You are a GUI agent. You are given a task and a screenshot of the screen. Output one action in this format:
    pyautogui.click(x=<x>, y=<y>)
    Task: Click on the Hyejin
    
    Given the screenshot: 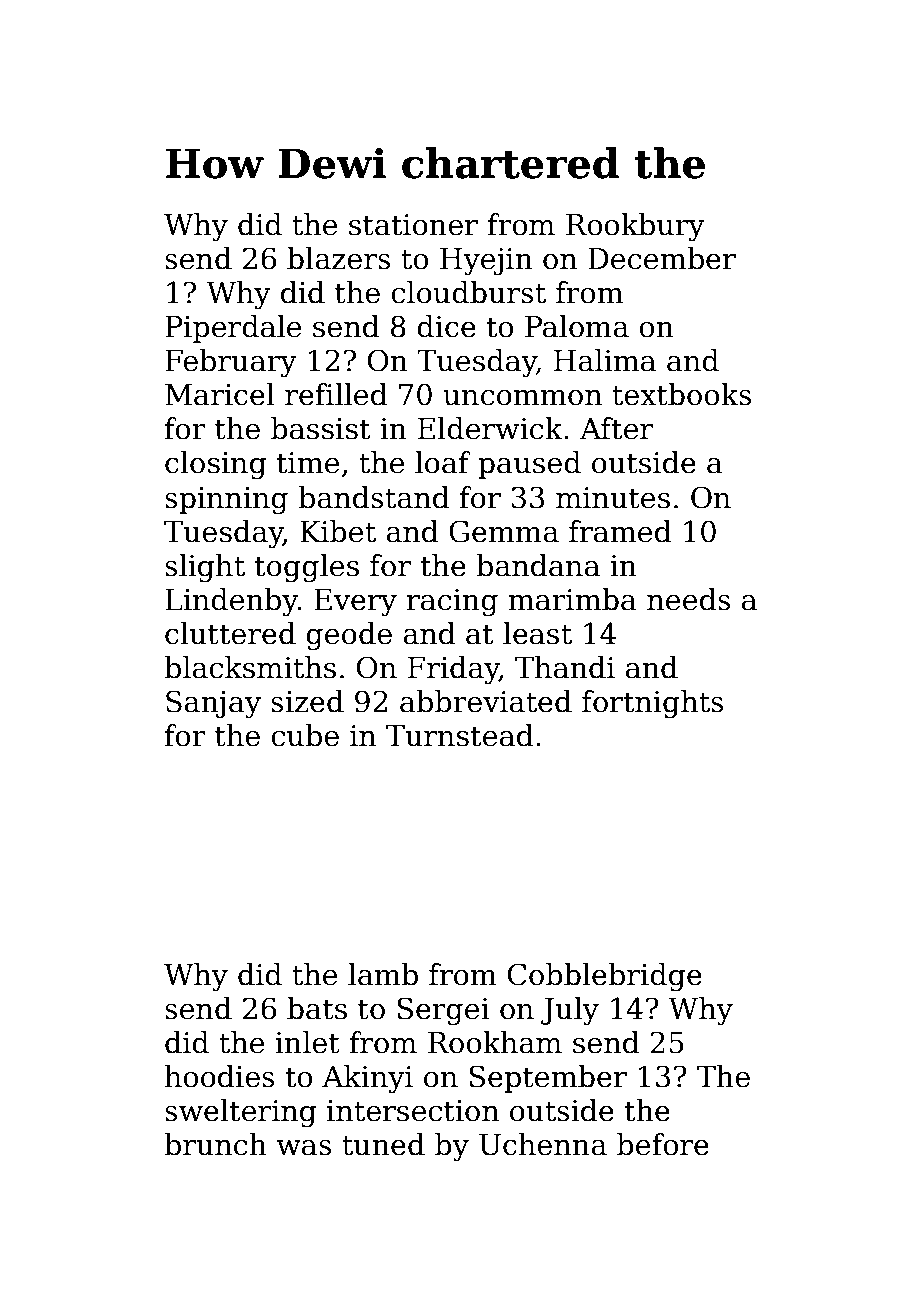 What is the action you would take?
    pyautogui.click(x=486, y=262)
